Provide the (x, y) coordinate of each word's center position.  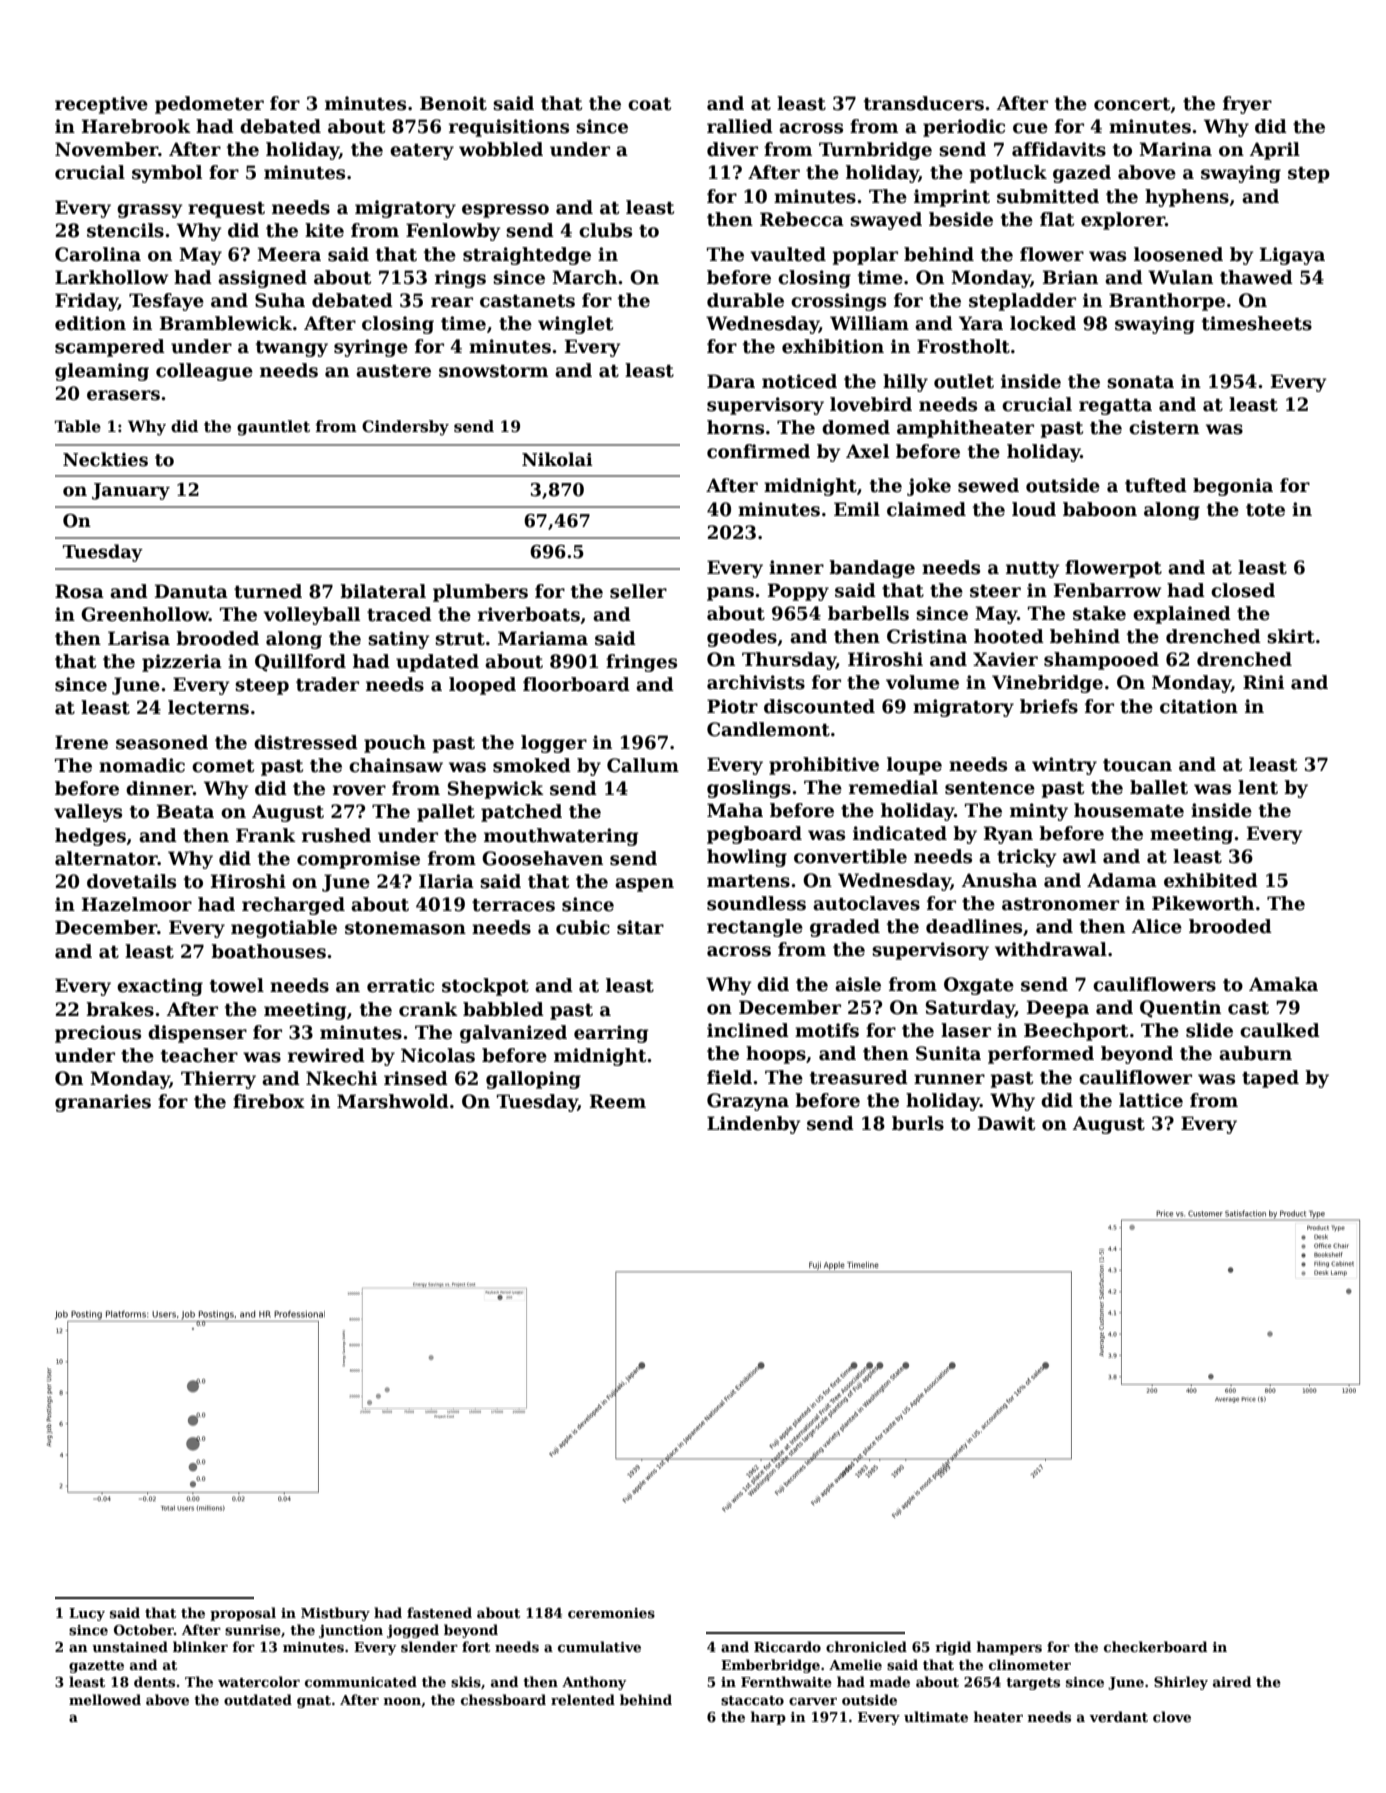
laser (966, 1030)
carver (813, 1701)
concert (1132, 104)
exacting (160, 987)
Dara (731, 381)
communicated (361, 1681)
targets (1033, 1684)
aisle (858, 984)
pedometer (209, 105)
